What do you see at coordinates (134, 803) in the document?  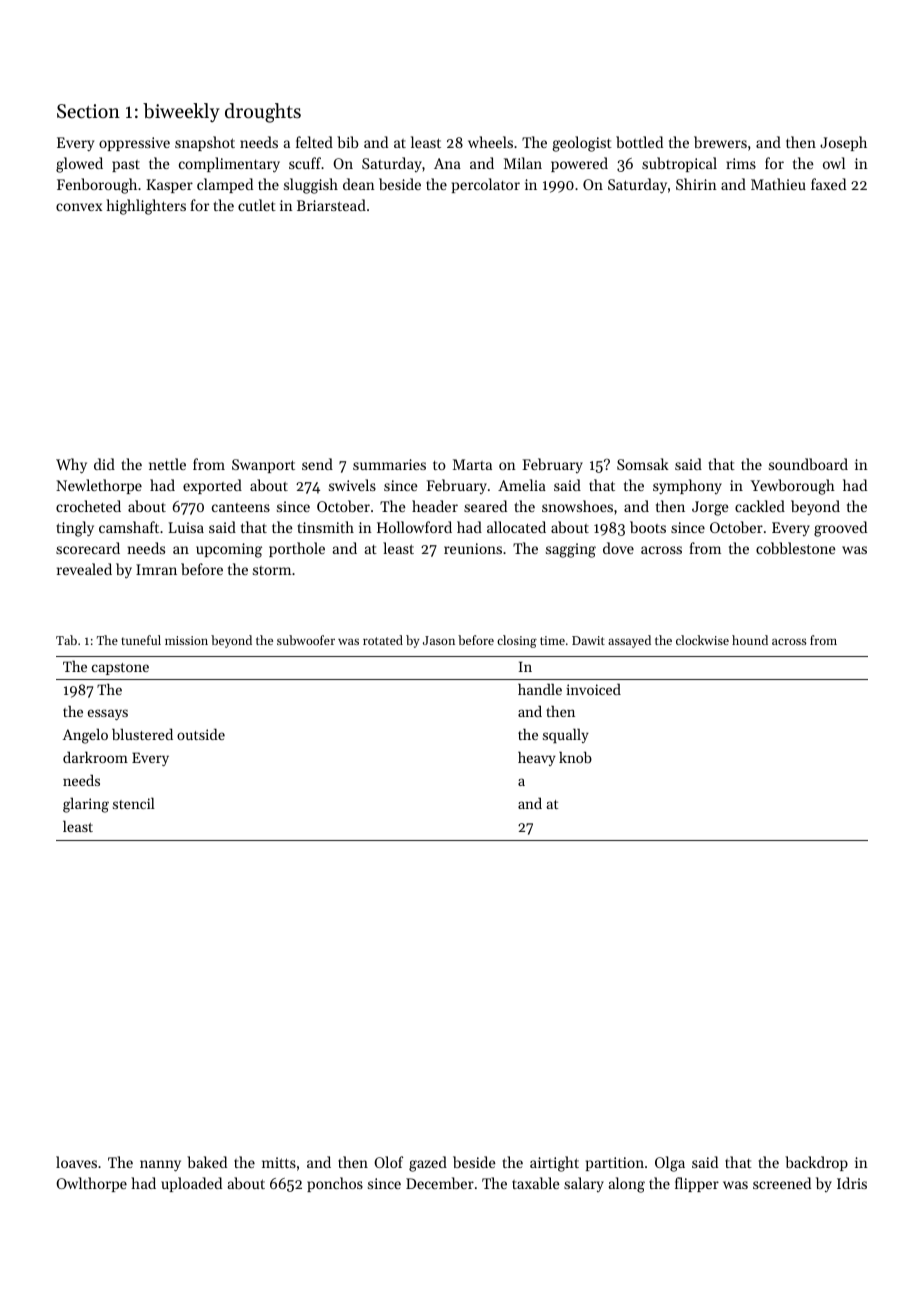 I see `stencil` at bounding box center [134, 803].
